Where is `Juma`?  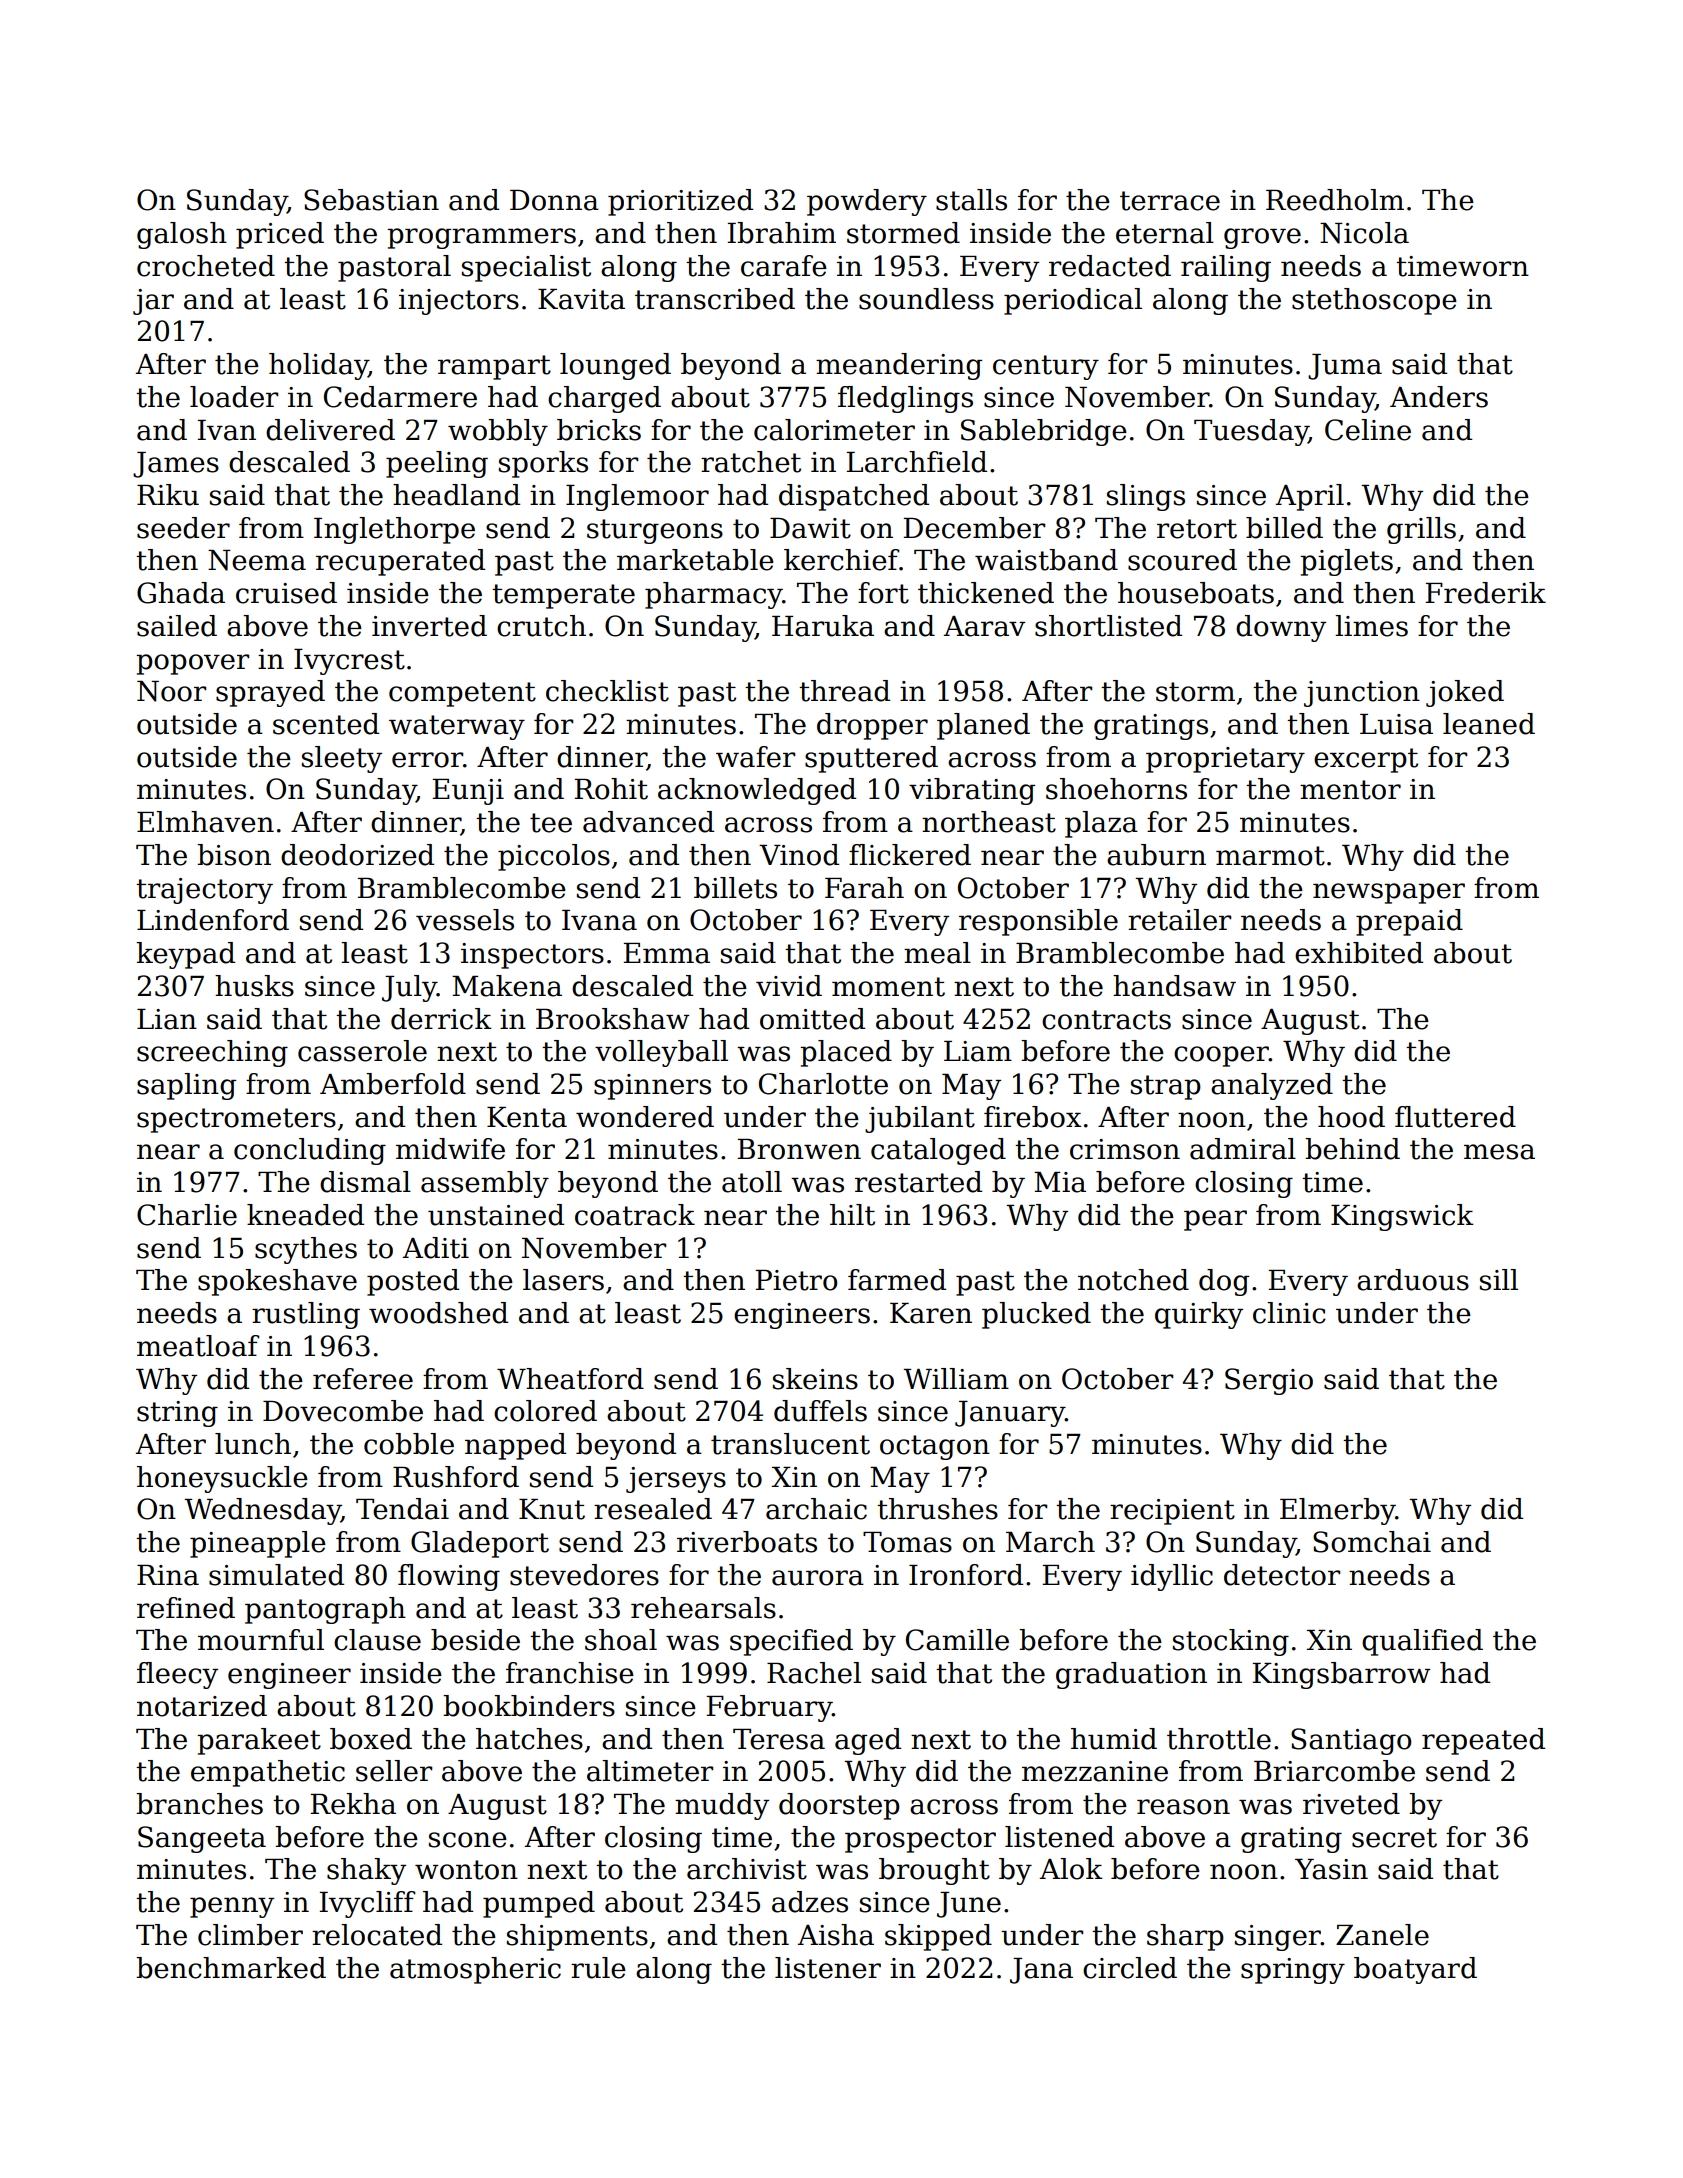 Juma is located at coordinates (1345, 367).
